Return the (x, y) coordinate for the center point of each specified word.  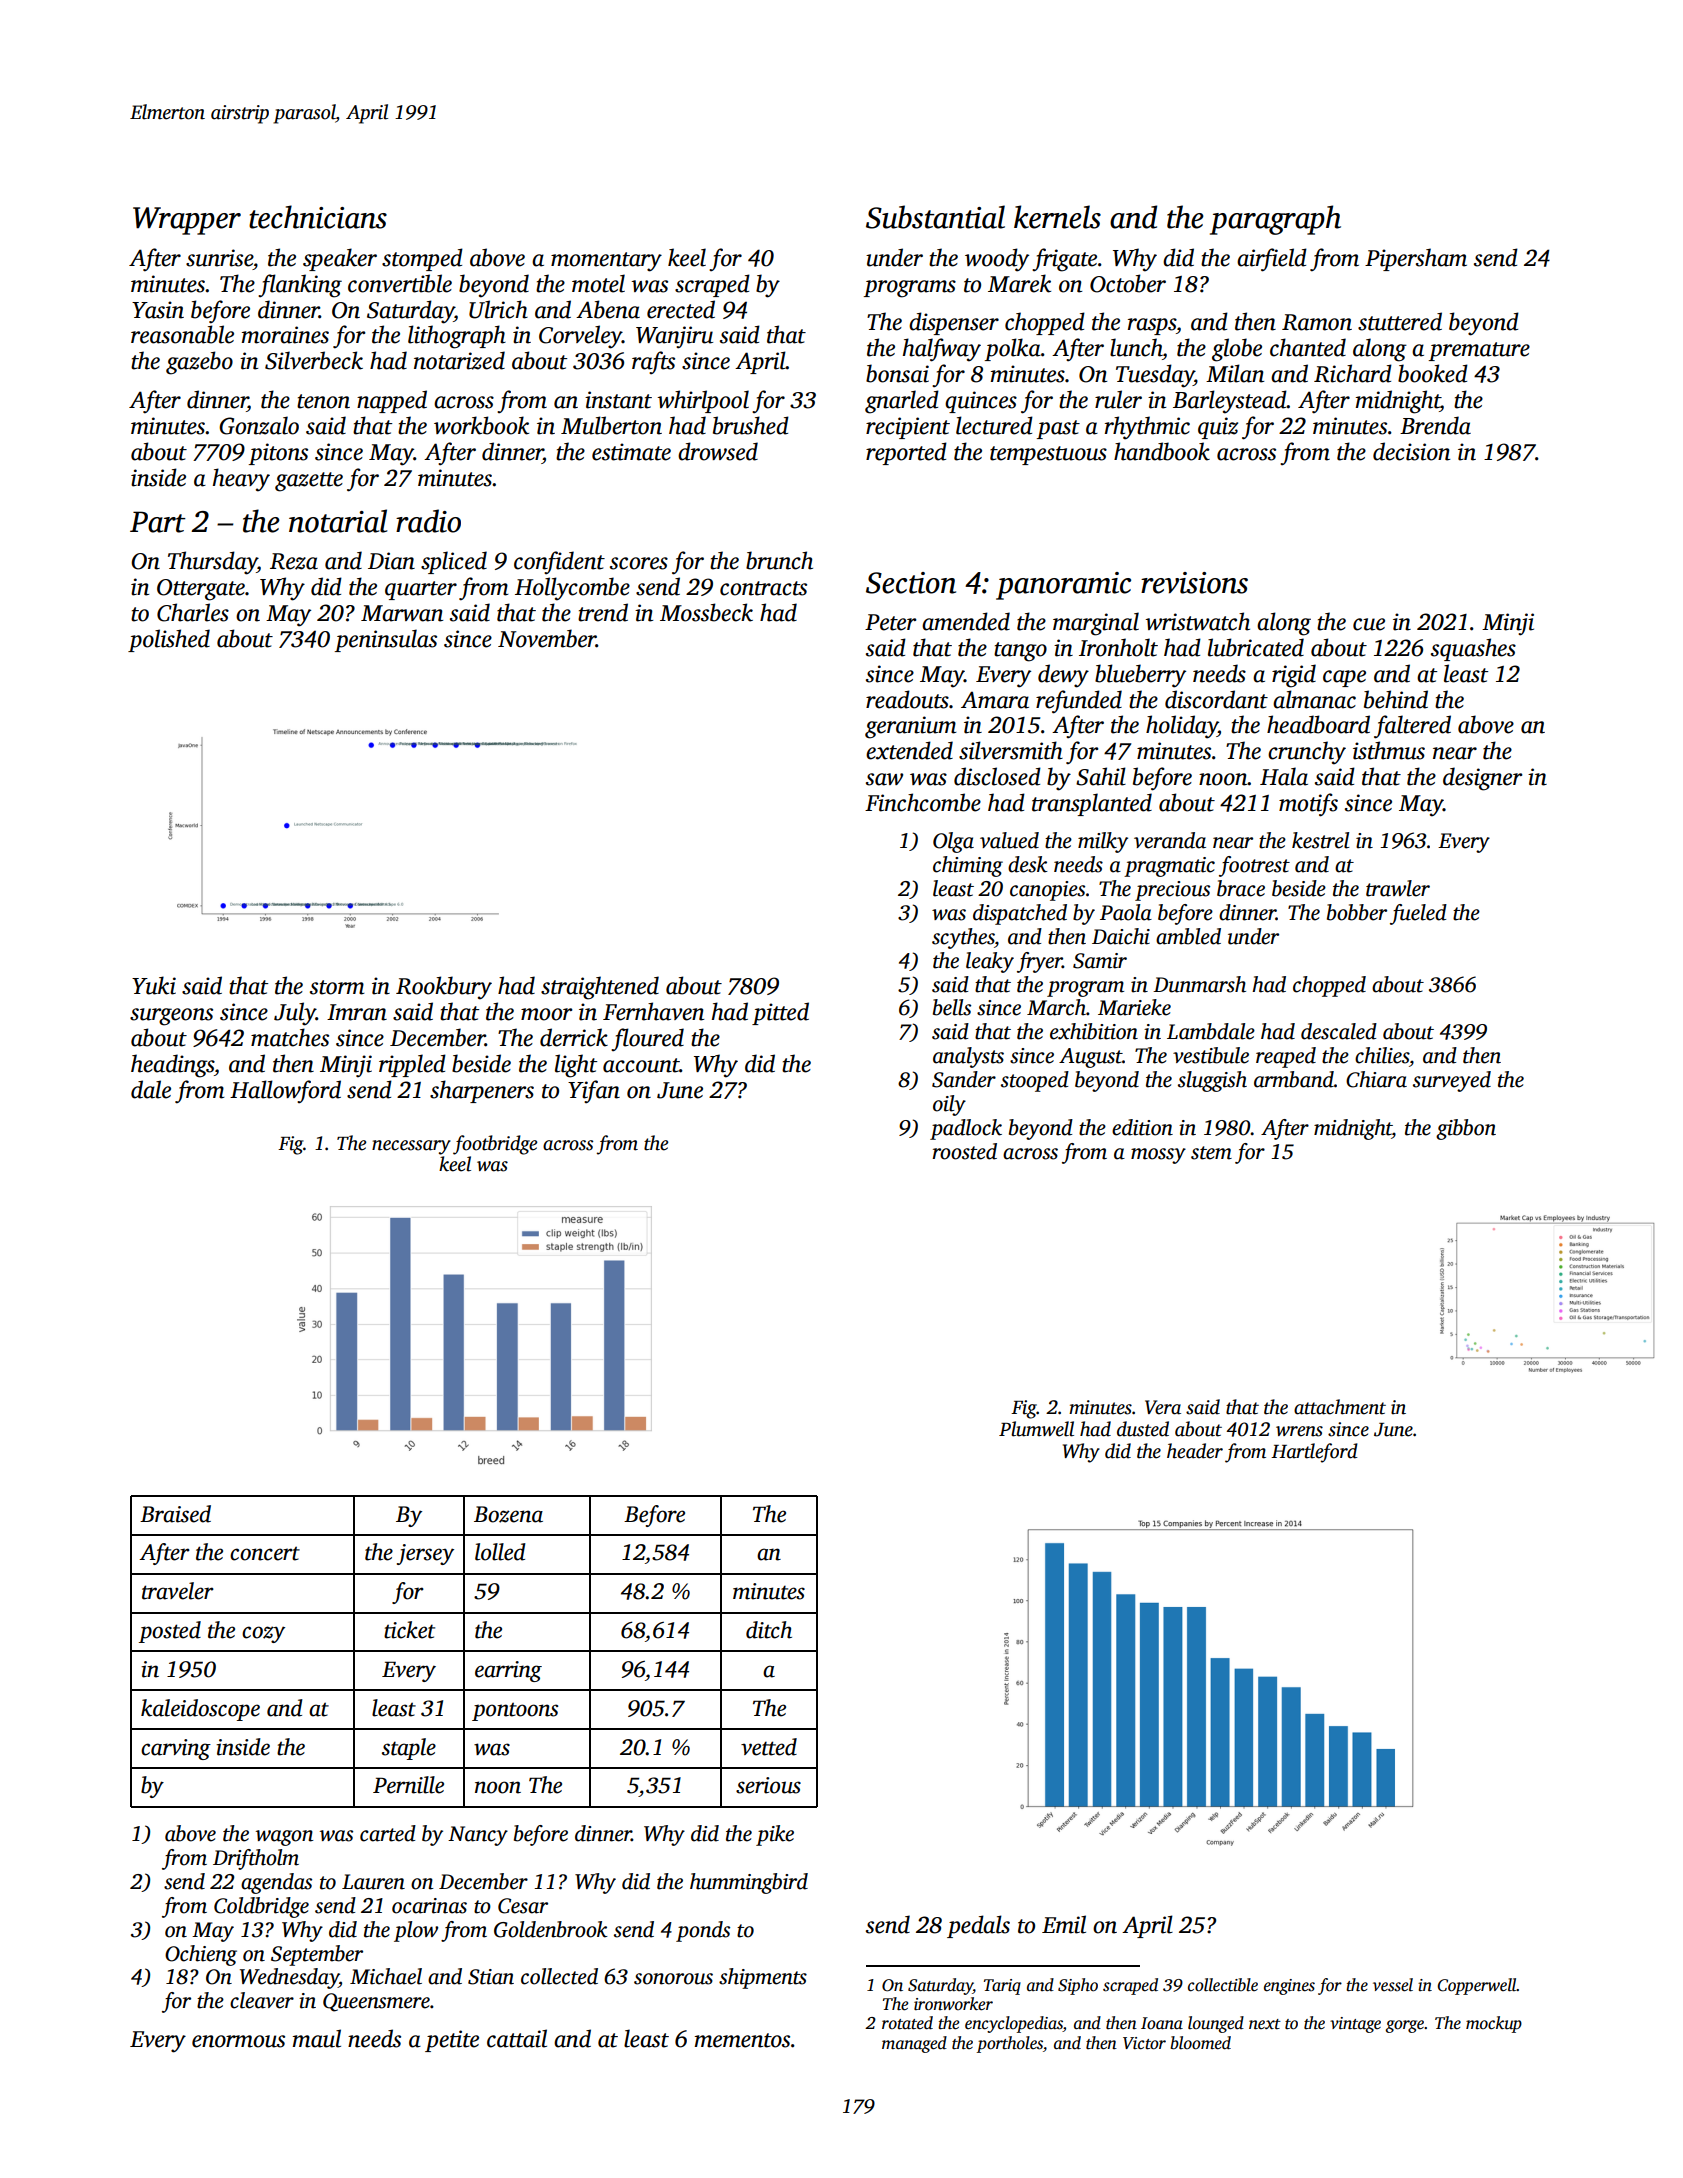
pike (775, 1835)
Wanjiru (674, 337)
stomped (422, 259)
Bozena (508, 1514)
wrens (1299, 1431)
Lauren (373, 1882)
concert (265, 1553)
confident (559, 562)
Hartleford (1314, 1453)
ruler (1118, 399)
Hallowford (285, 1091)
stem (1211, 1153)
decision (1411, 451)
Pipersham (1416, 259)
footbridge (495, 1145)
